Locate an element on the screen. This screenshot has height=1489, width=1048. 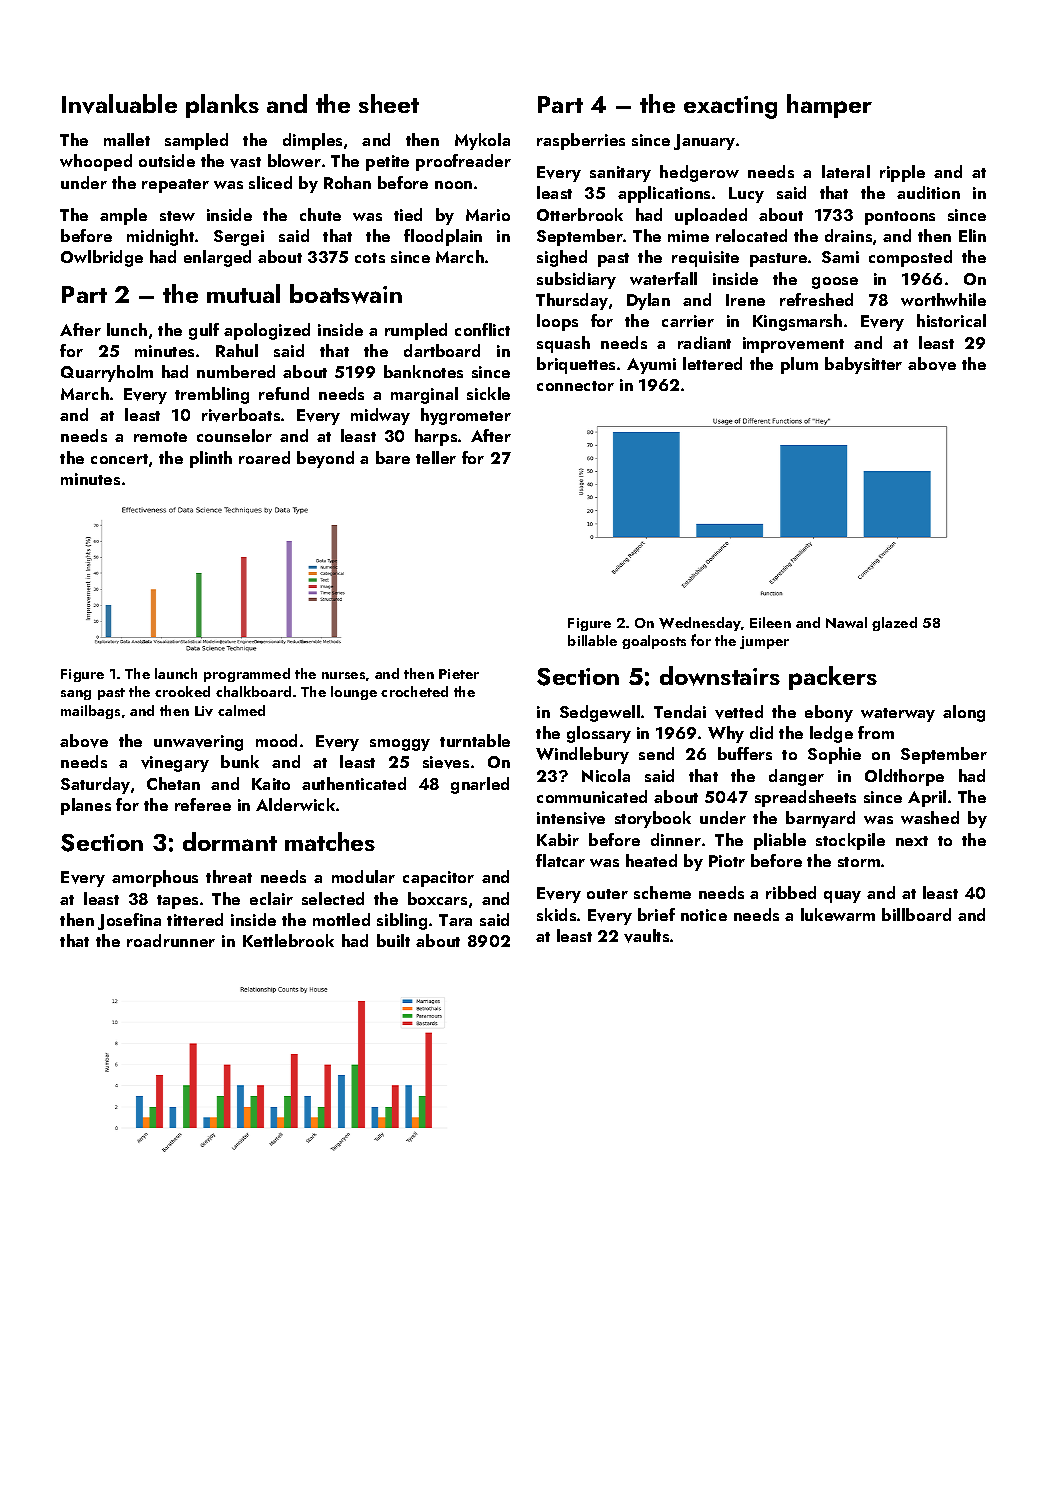
mood is located at coordinates (276, 740).
